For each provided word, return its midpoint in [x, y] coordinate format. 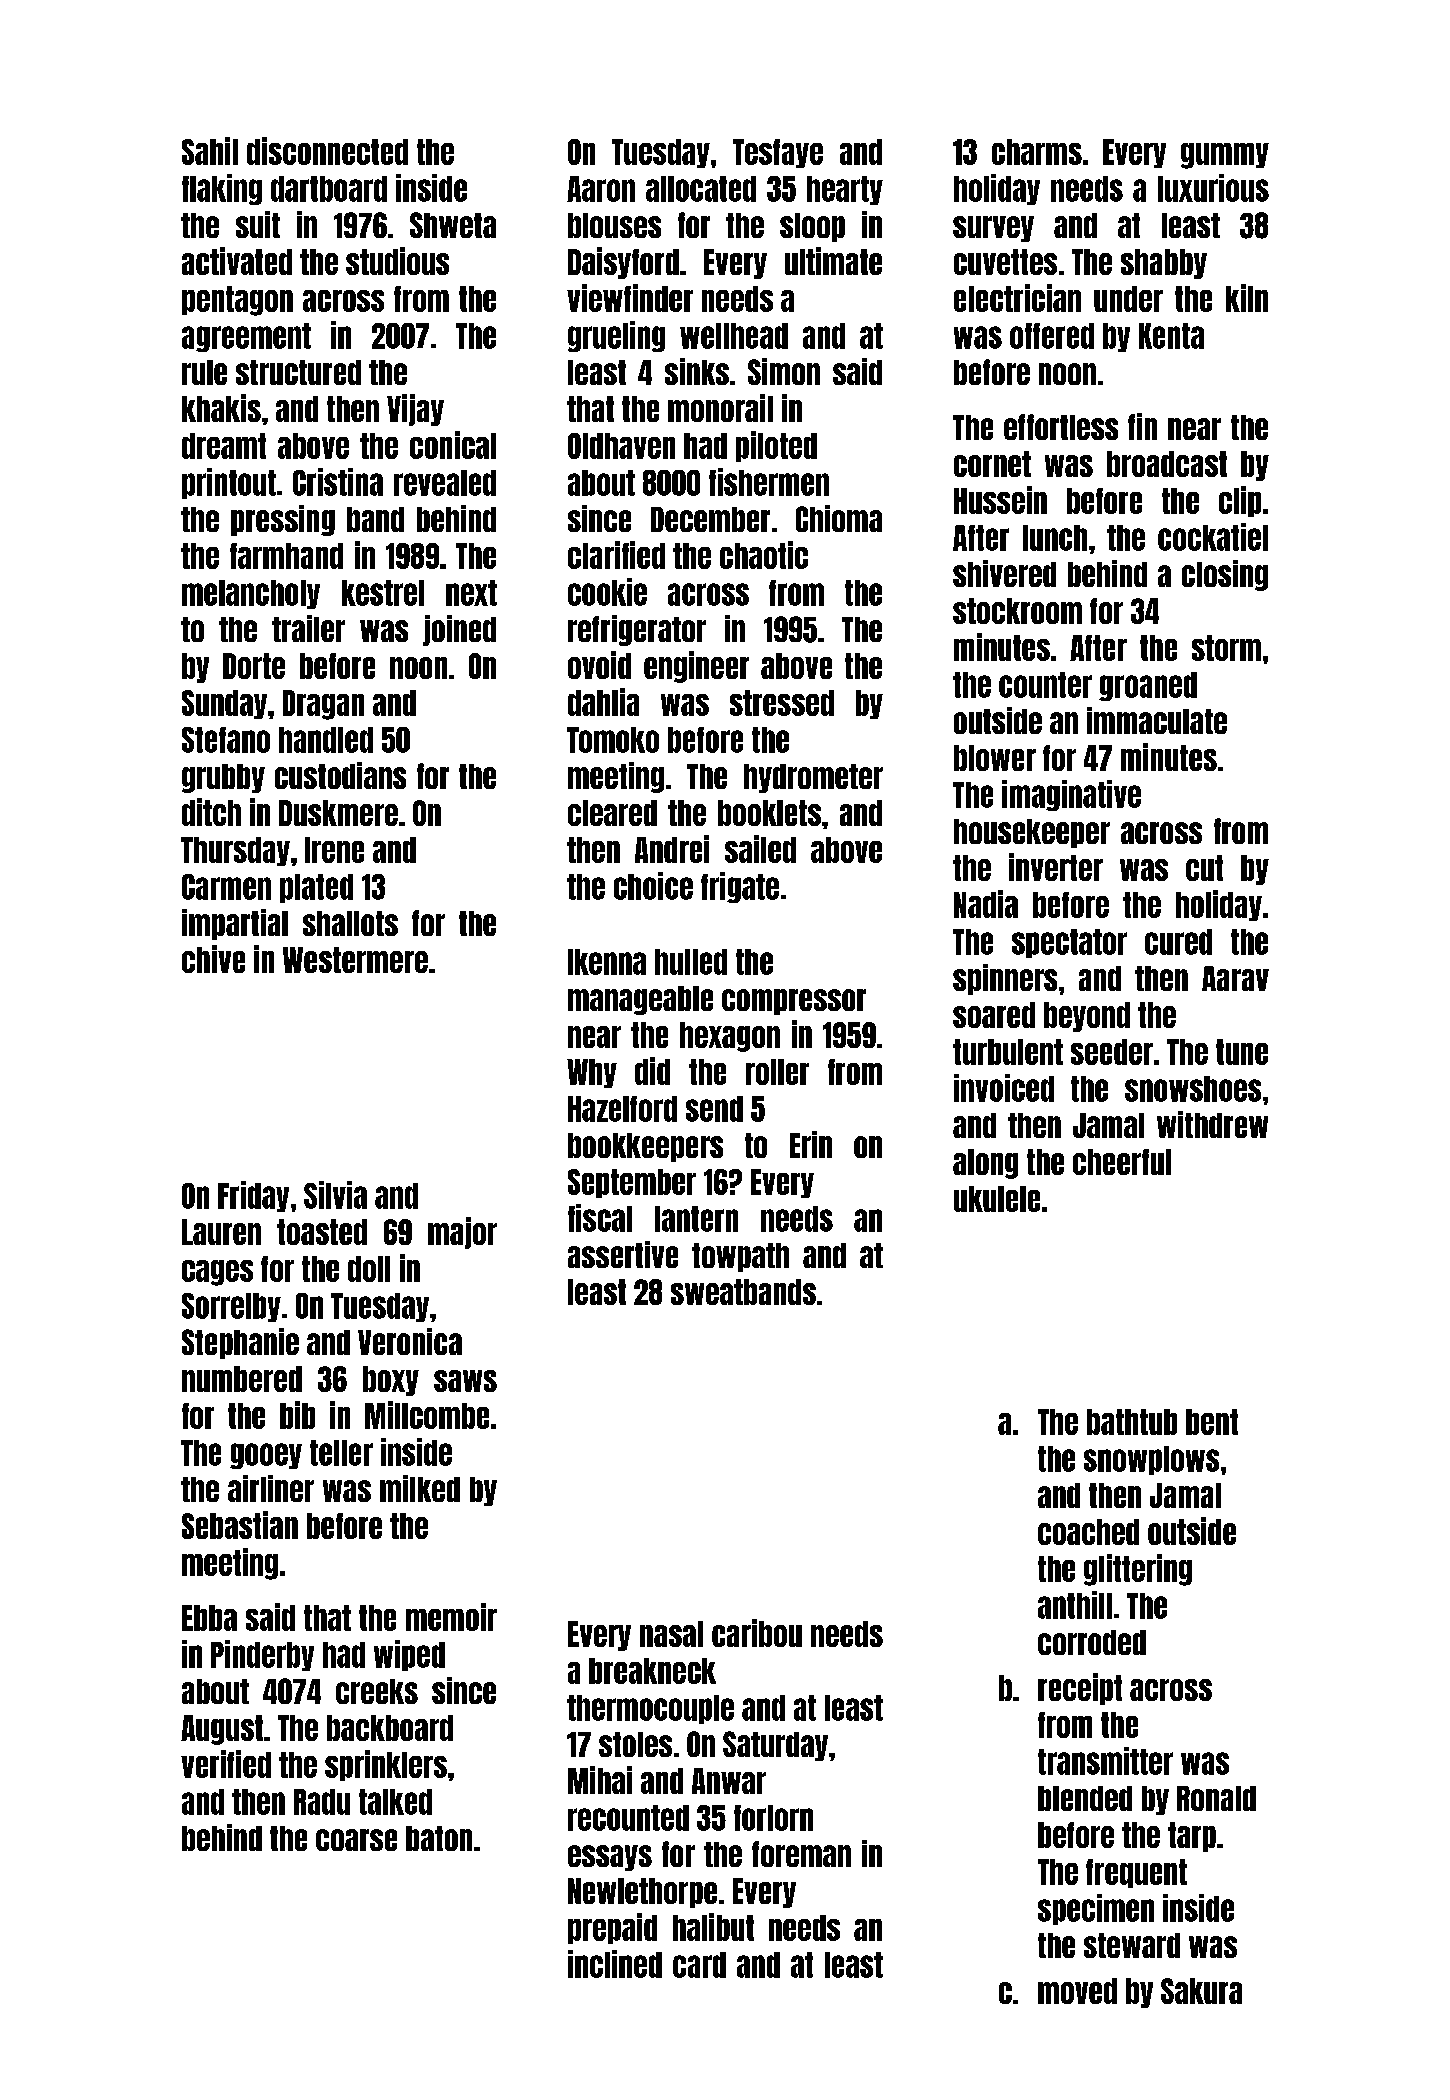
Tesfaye [778, 153]
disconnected [327, 151]
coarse [356, 1840]
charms [1037, 152]
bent [1212, 1422]
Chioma [839, 518]
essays [610, 1858]
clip [1240, 501]
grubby [223, 778]
